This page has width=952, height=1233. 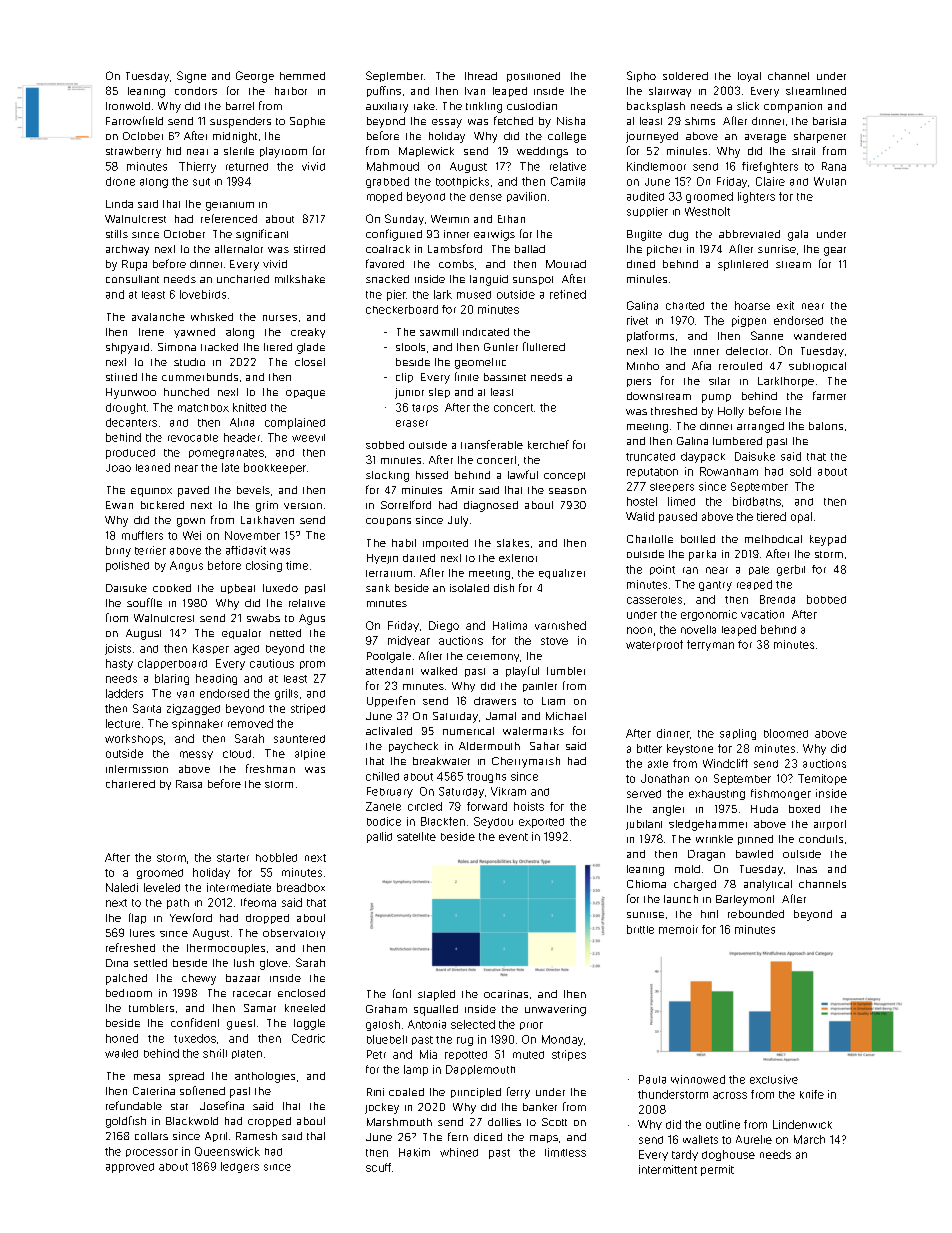 I want to click on chewy, so click(x=199, y=979).
